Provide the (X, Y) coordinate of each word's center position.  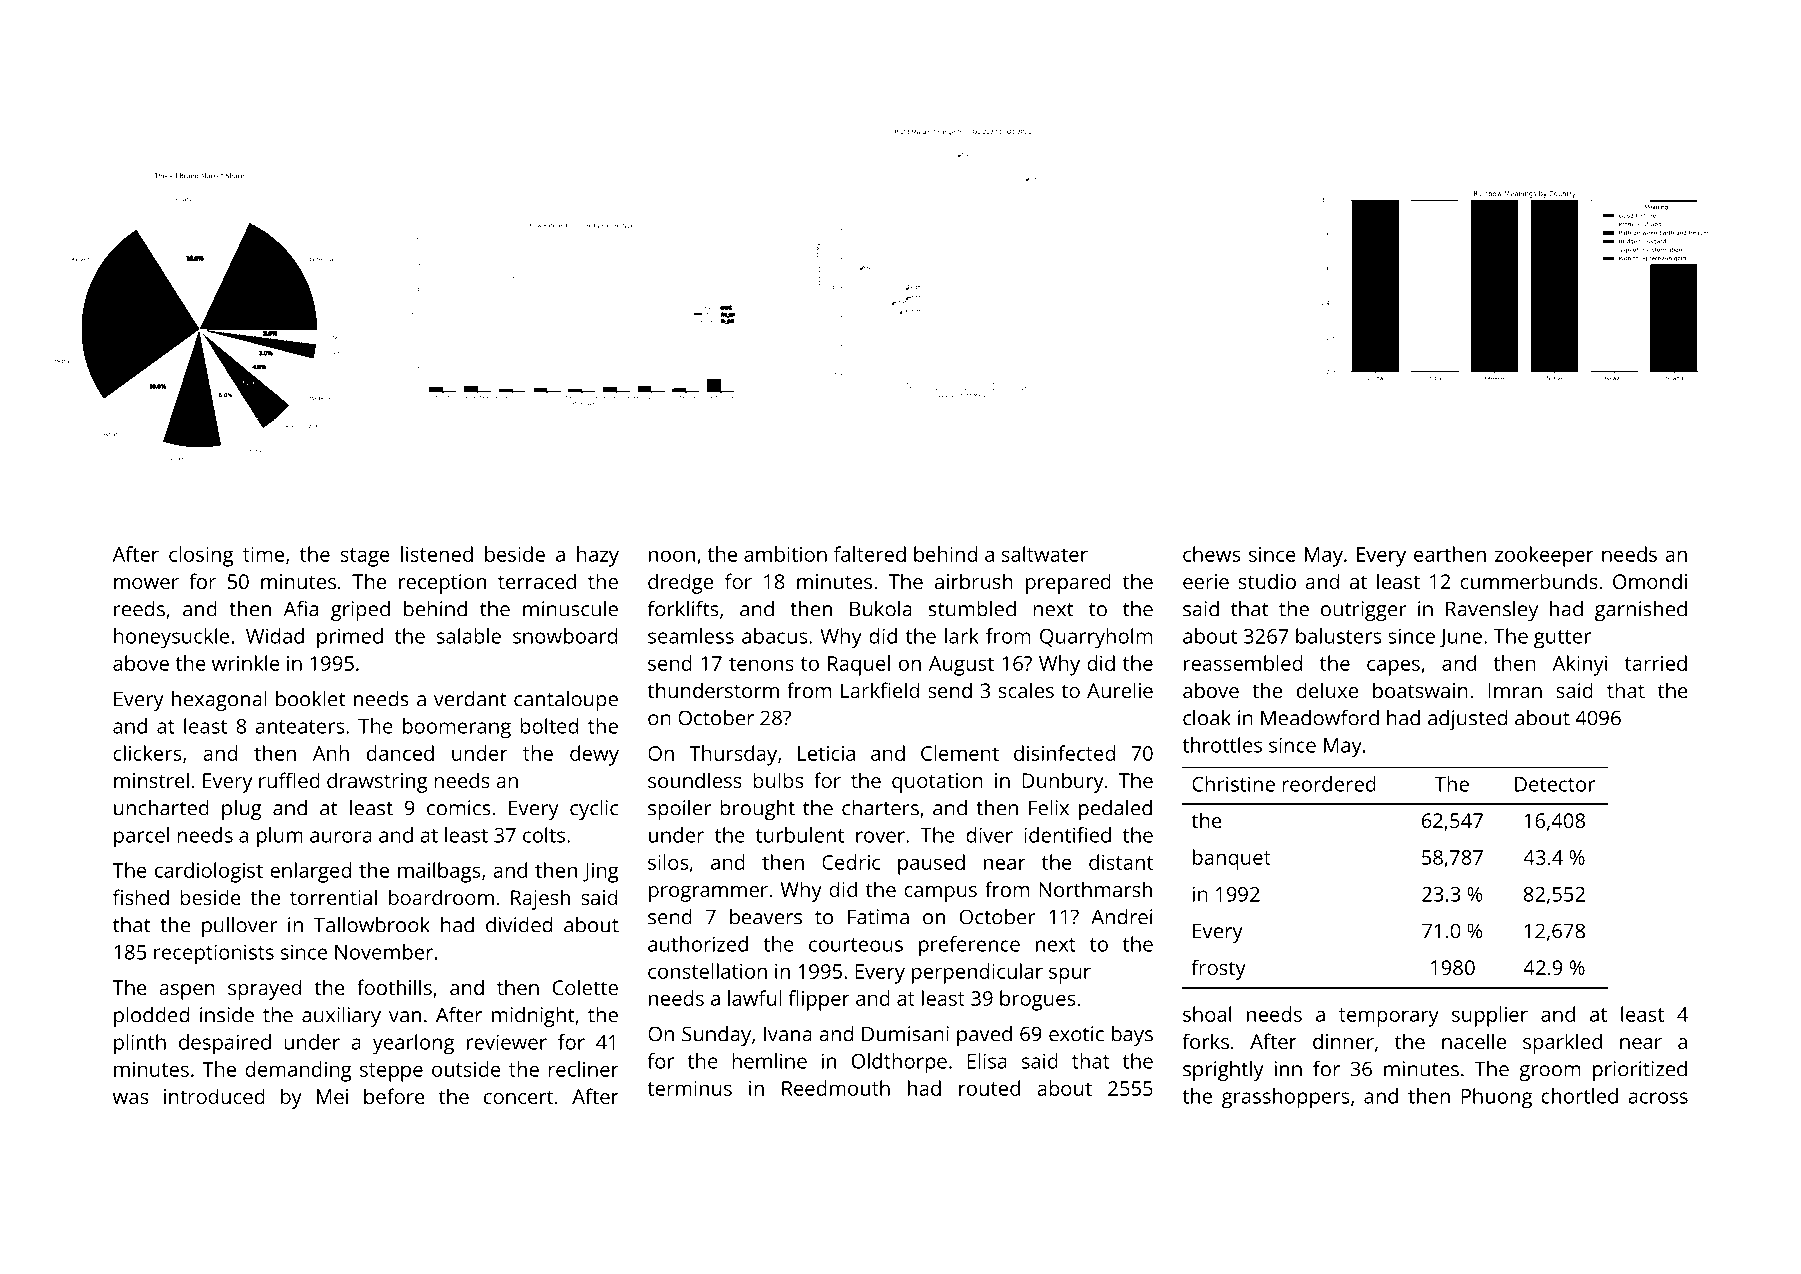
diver (989, 835)
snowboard (565, 636)
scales (1026, 690)
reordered (1329, 784)
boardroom (441, 897)
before (394, 1096)
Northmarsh (1095, 889)
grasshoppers (1286, 1098)
